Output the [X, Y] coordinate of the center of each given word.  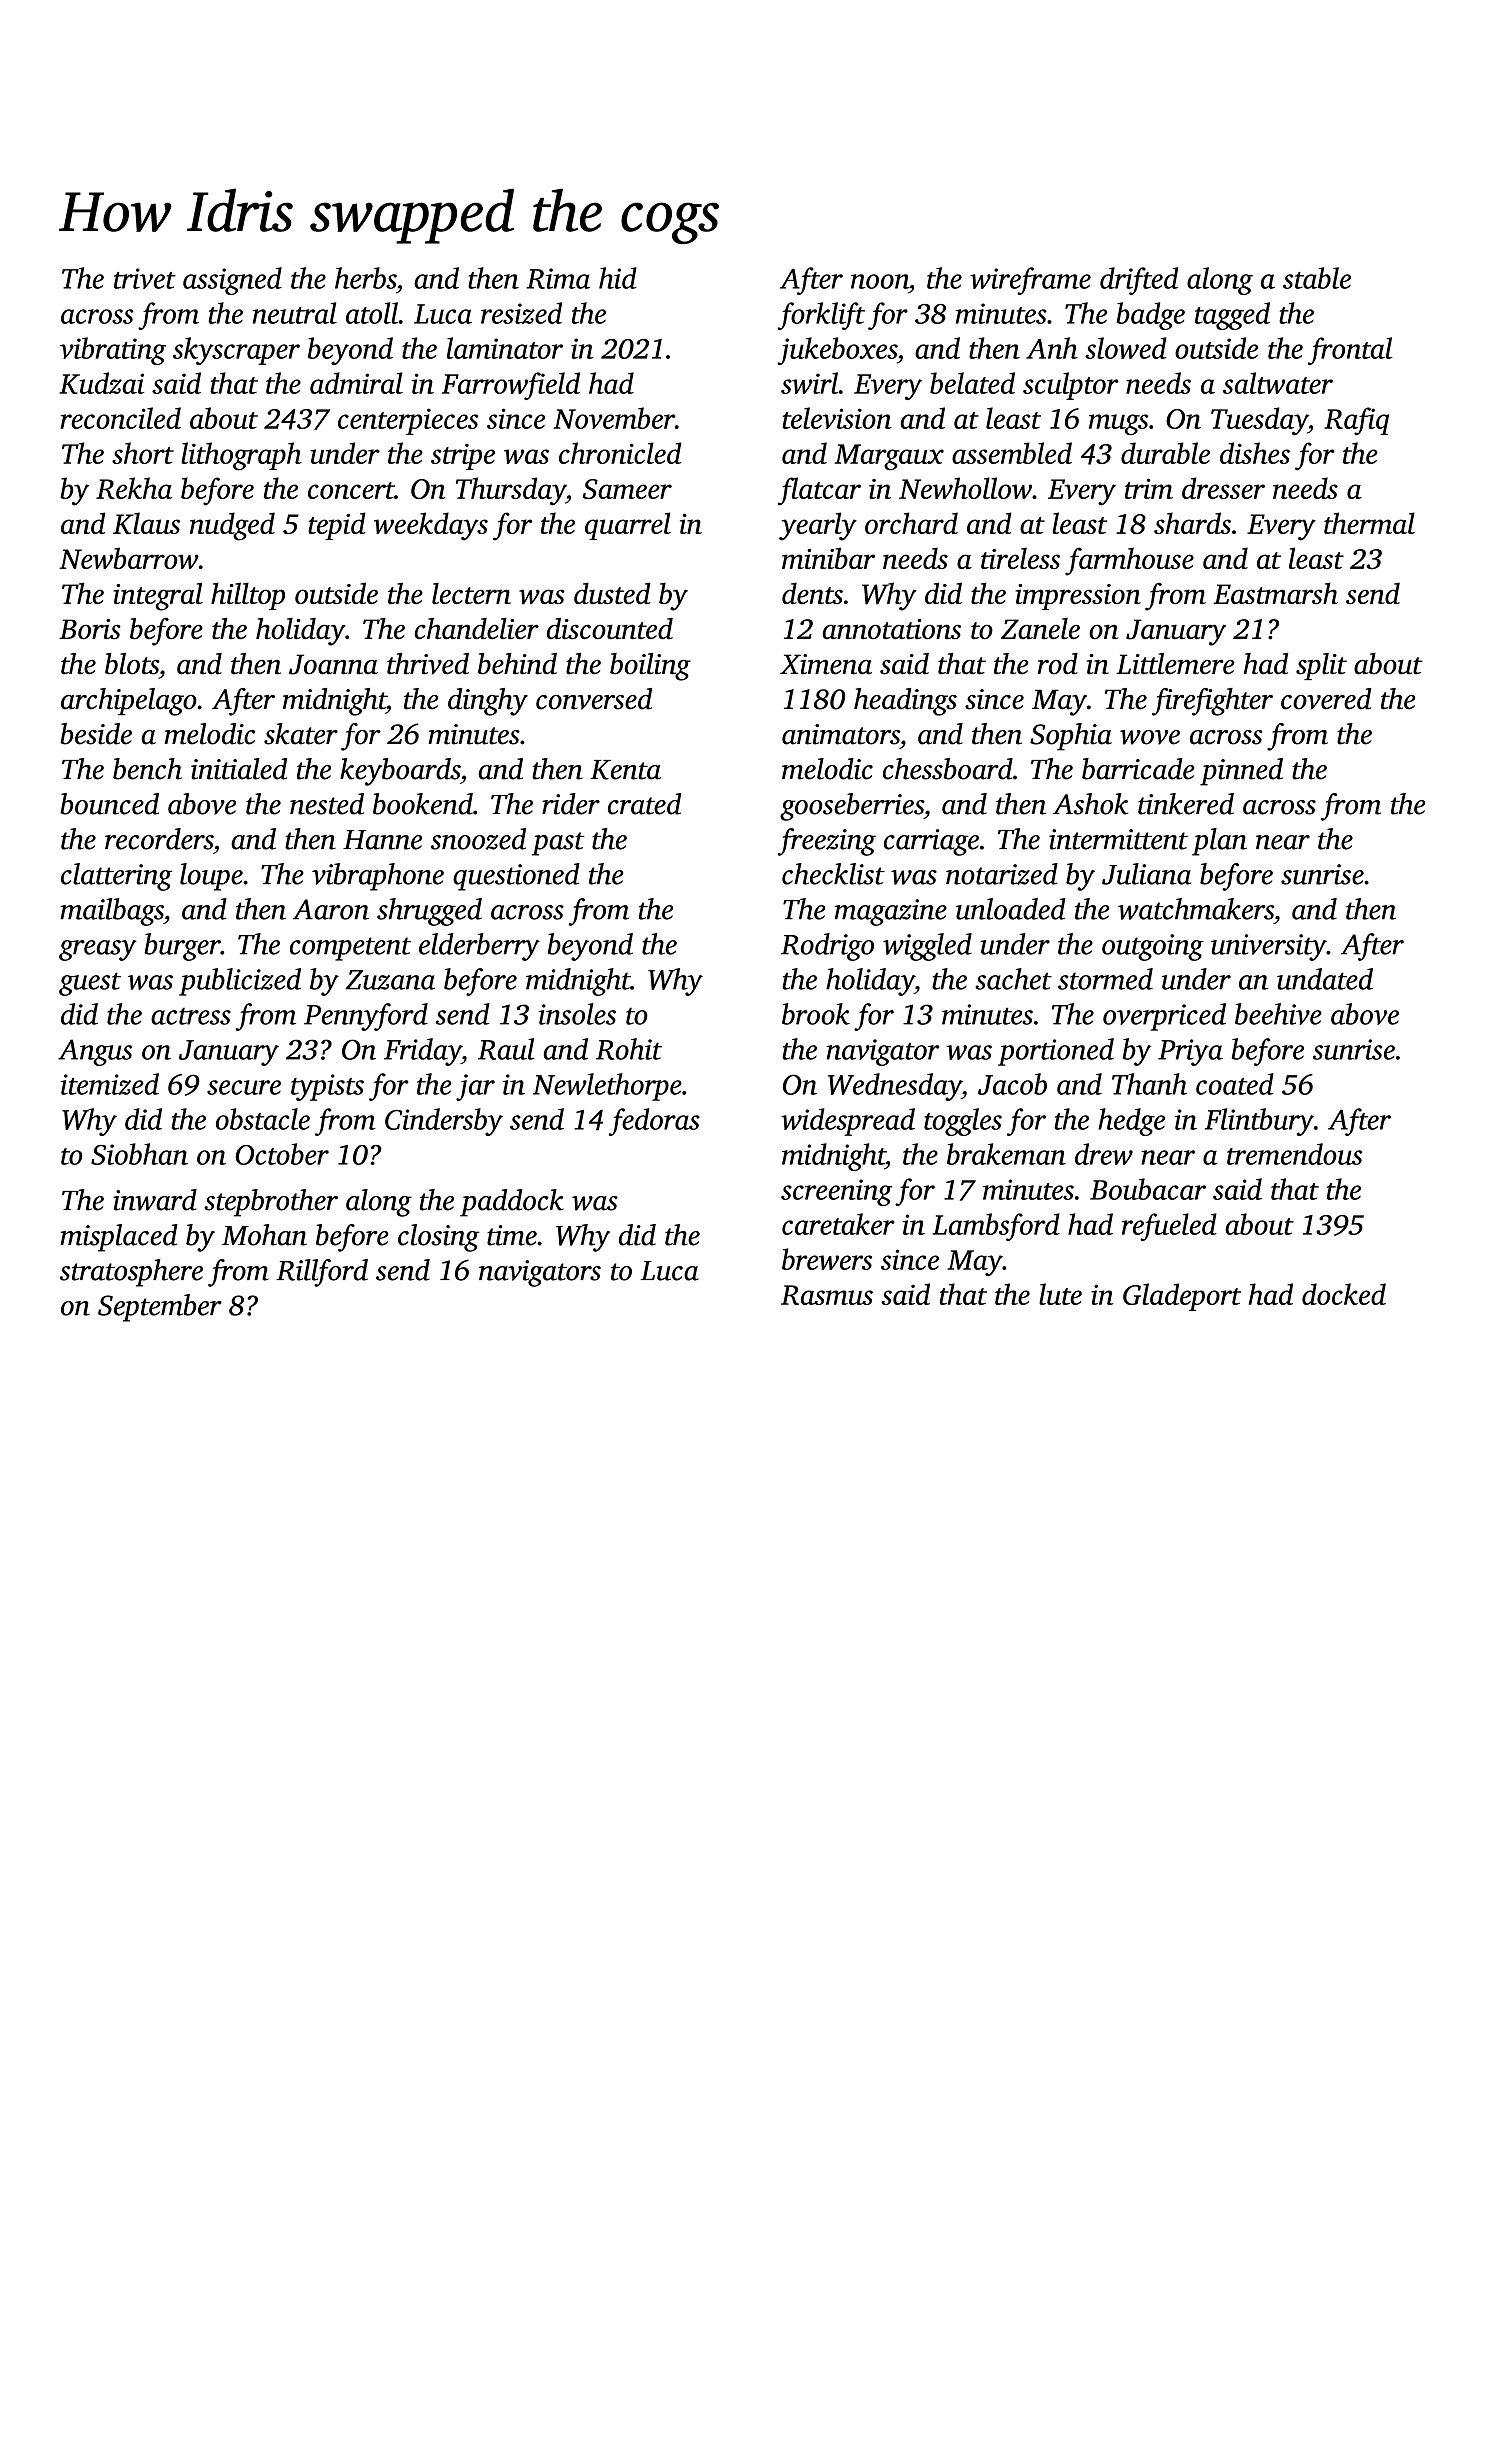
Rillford [322, 1273]
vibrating [113, 351]
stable [1317, 278]
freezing [827, 842]
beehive [1278, 1014]
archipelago [129, 702]
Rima [558, 278]
